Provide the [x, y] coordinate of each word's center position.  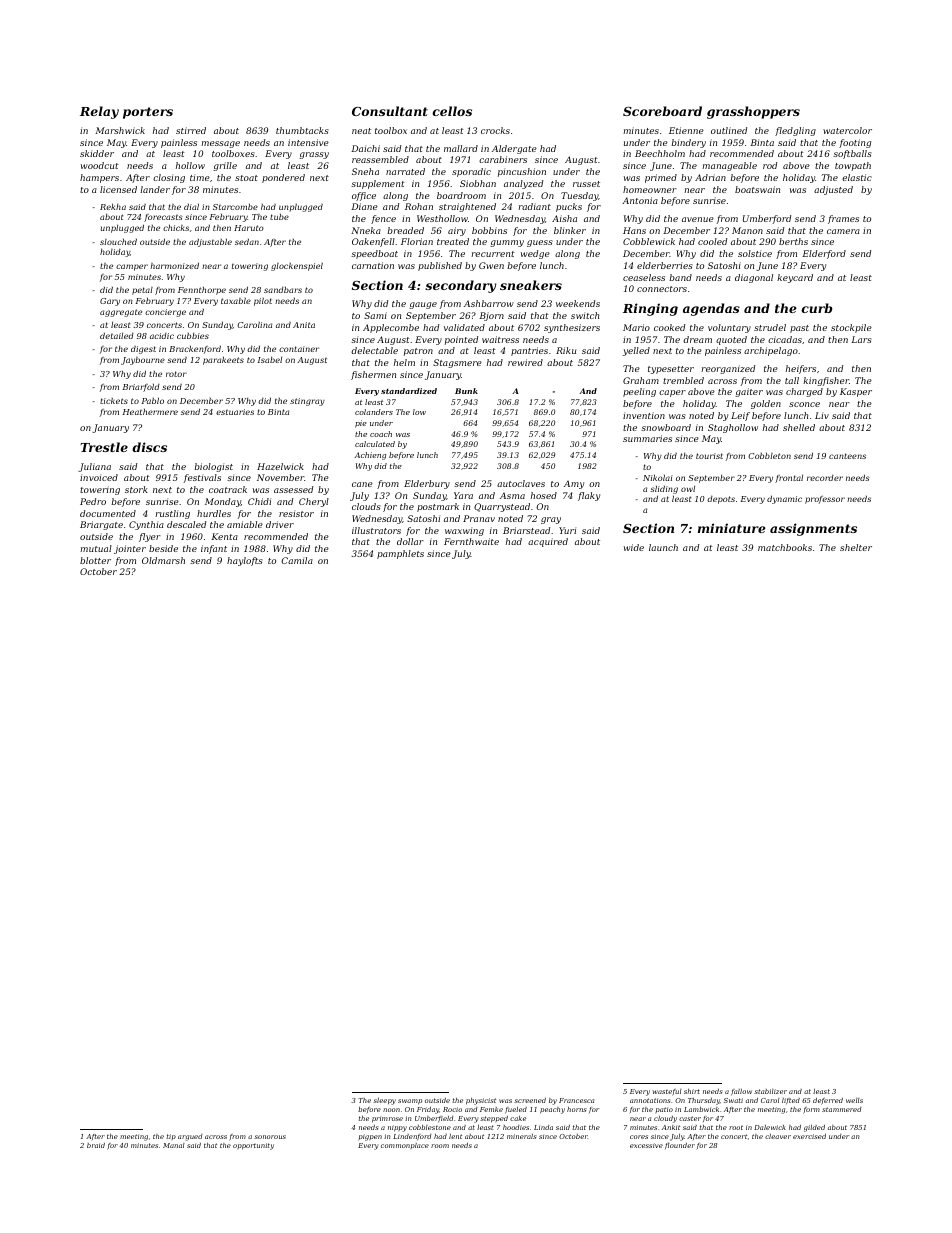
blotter [95, 560]
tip [171, 1137]
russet [586, 184]
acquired [548, 542]
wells [854, 1100]
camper [132, 267]
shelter [856, 547]
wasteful [667, 1092]
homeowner [650, 189]
